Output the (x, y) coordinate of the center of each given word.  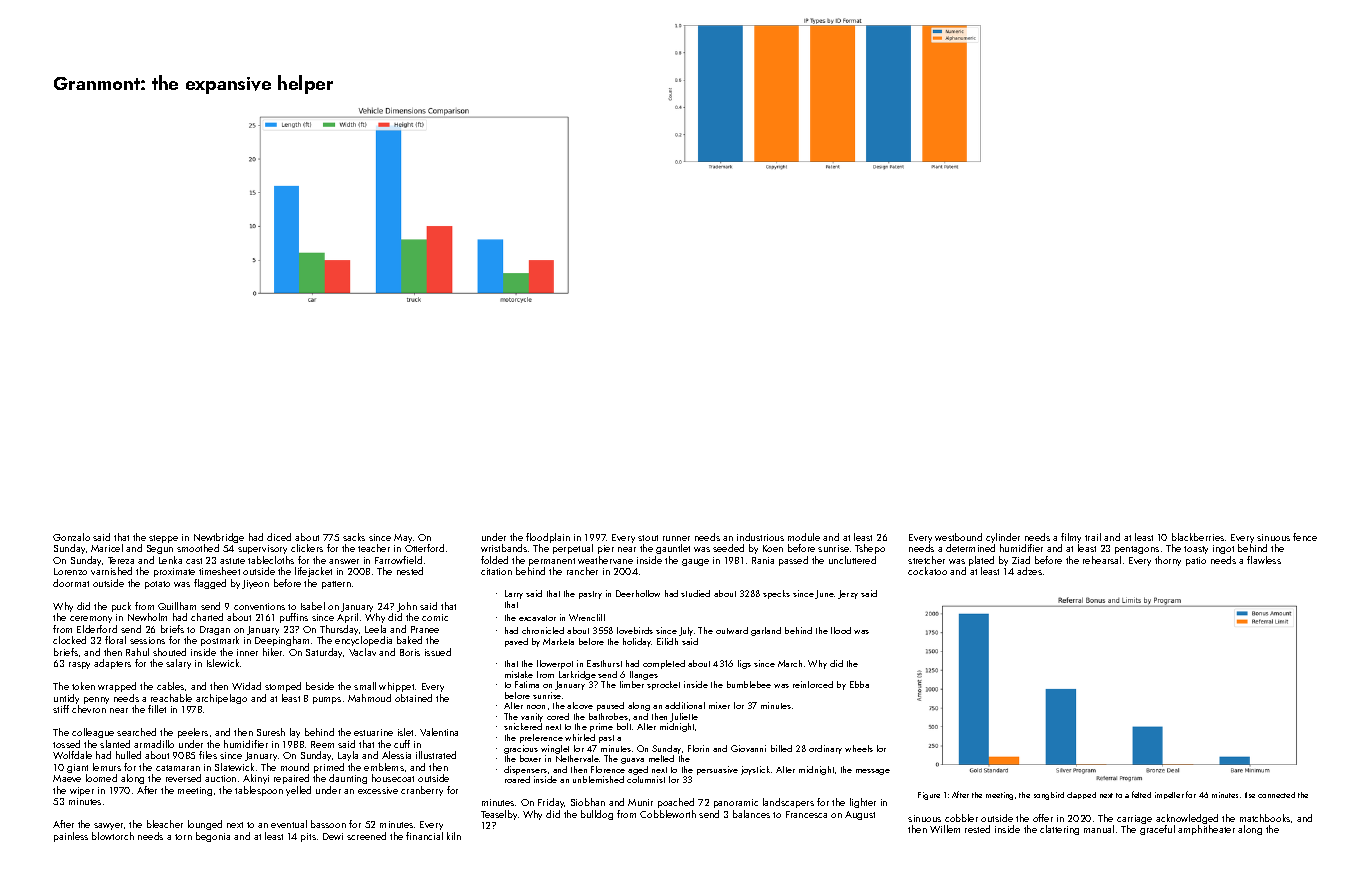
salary (178, 664)
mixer (719, 705)
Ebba (859, 684)
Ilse (1250, 795)
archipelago (221, 699)
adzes (1029, 571)
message (873, 772)
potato (157, 585)
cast (194, 561)
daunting (348, 779)
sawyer (108, 826)
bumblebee (749, 684)
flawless (1264, 560)
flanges (644, 675)
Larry (514, 594)
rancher (582, 571)
